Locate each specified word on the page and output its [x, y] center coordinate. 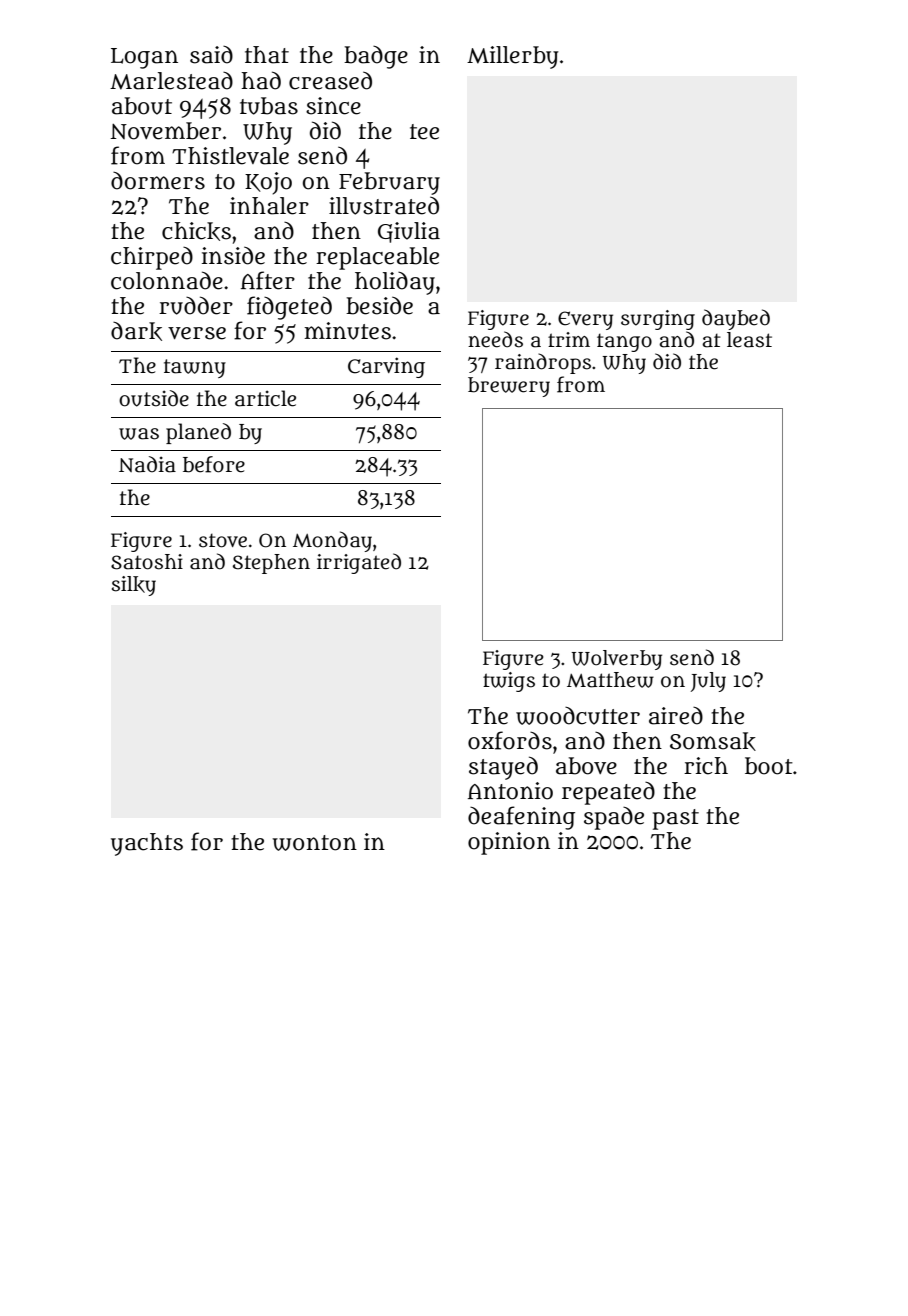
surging [658, 320]
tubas [269, 106]
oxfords [510, 740]
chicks [196, 231]
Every [585, 320]
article [265, 398]
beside [379, 305]
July [708, 682]
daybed [736, 319]
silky [134, 586]
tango [624, 342]
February [389, 183]
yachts [147, 844]
